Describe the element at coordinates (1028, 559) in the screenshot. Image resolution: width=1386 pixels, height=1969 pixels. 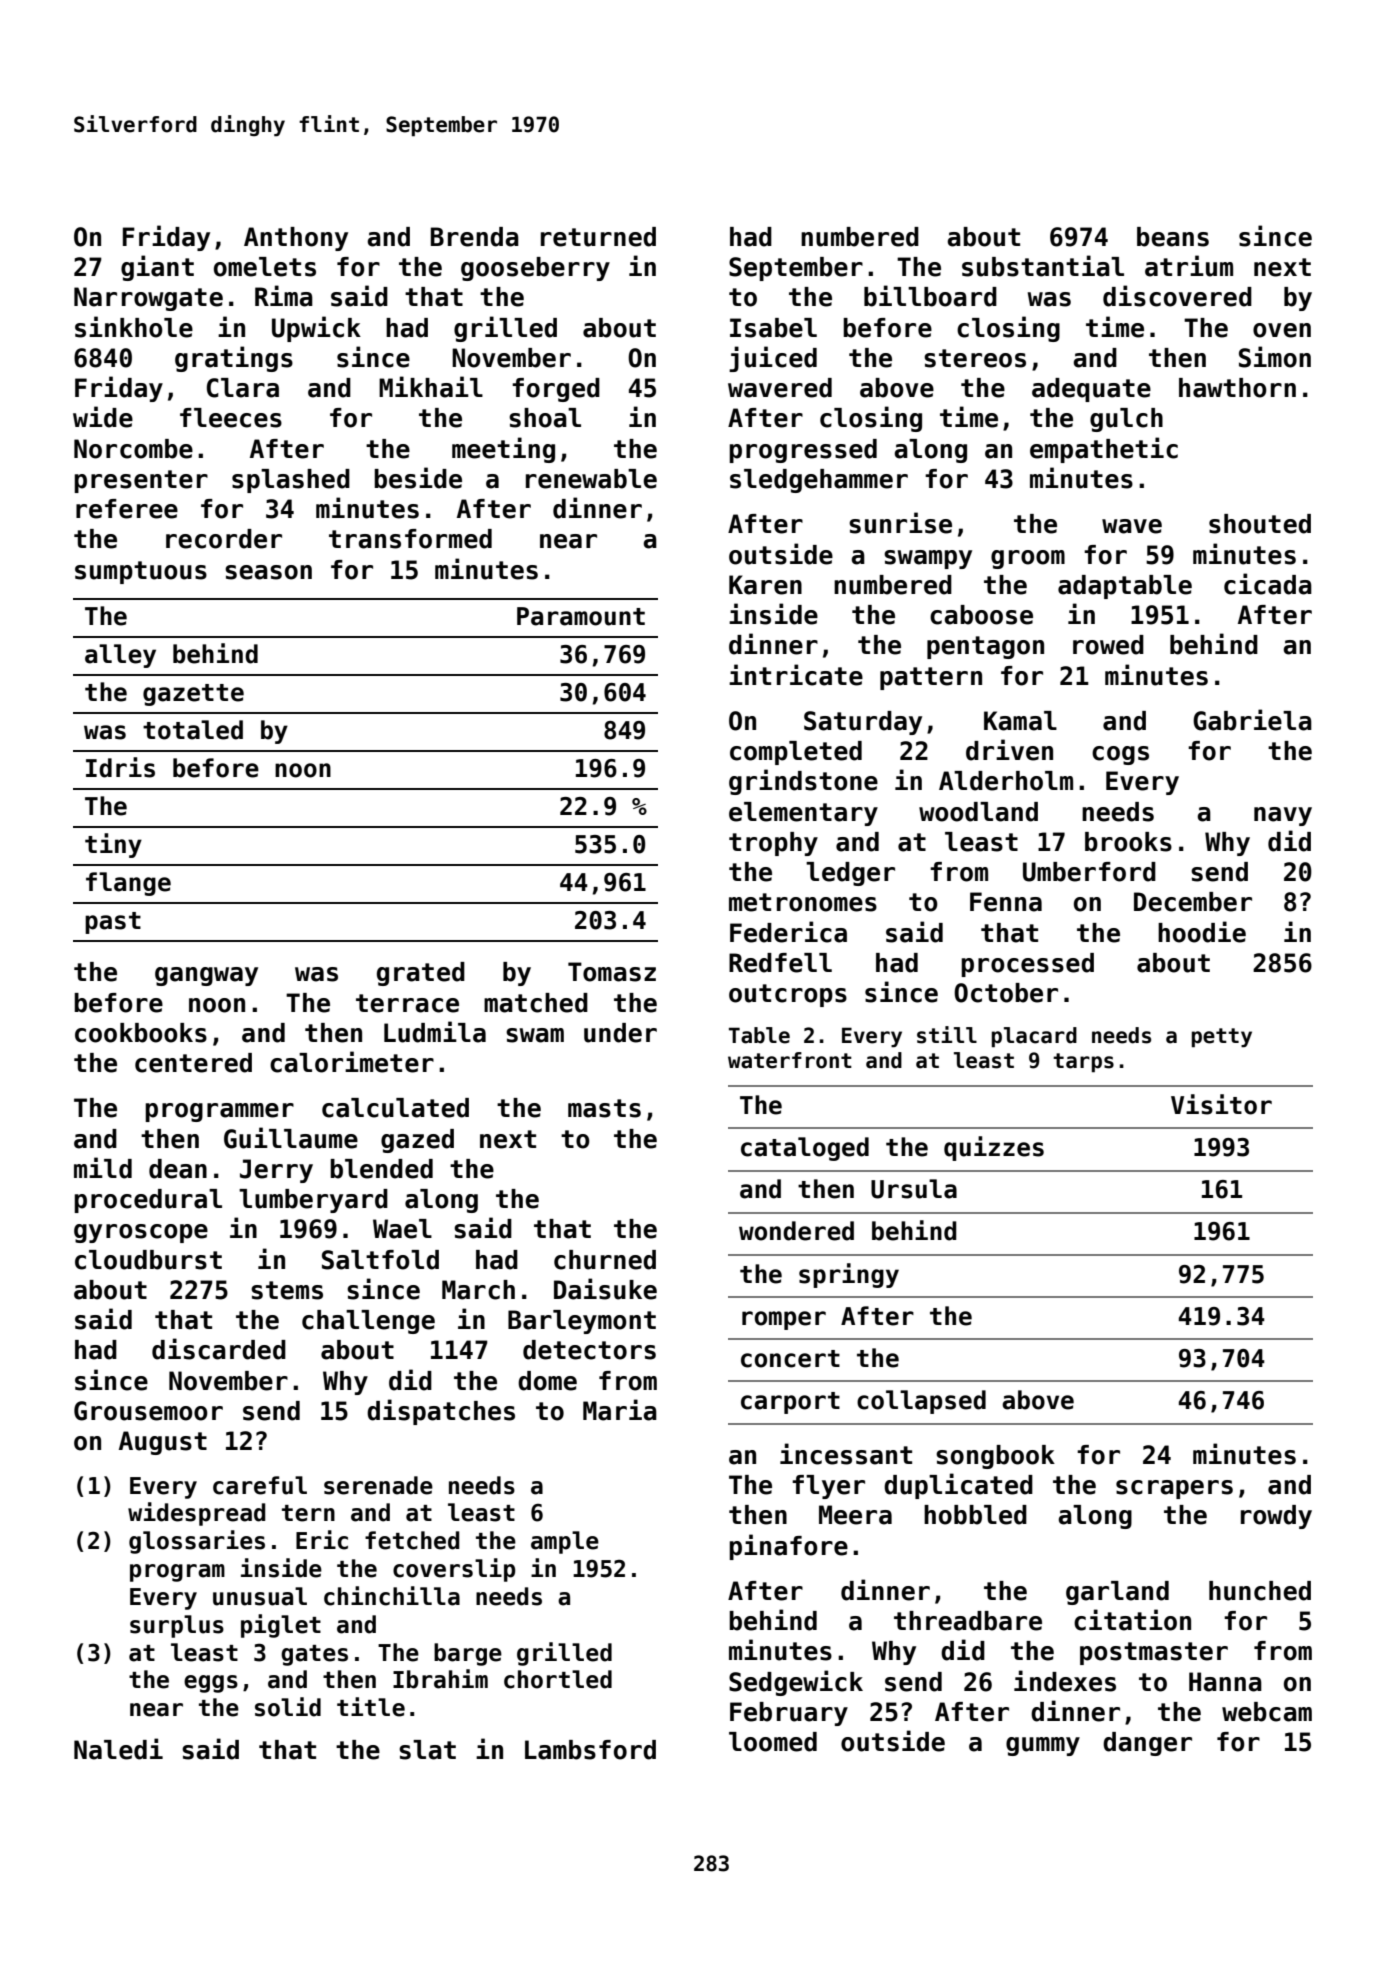
I see `groom` at that location.
